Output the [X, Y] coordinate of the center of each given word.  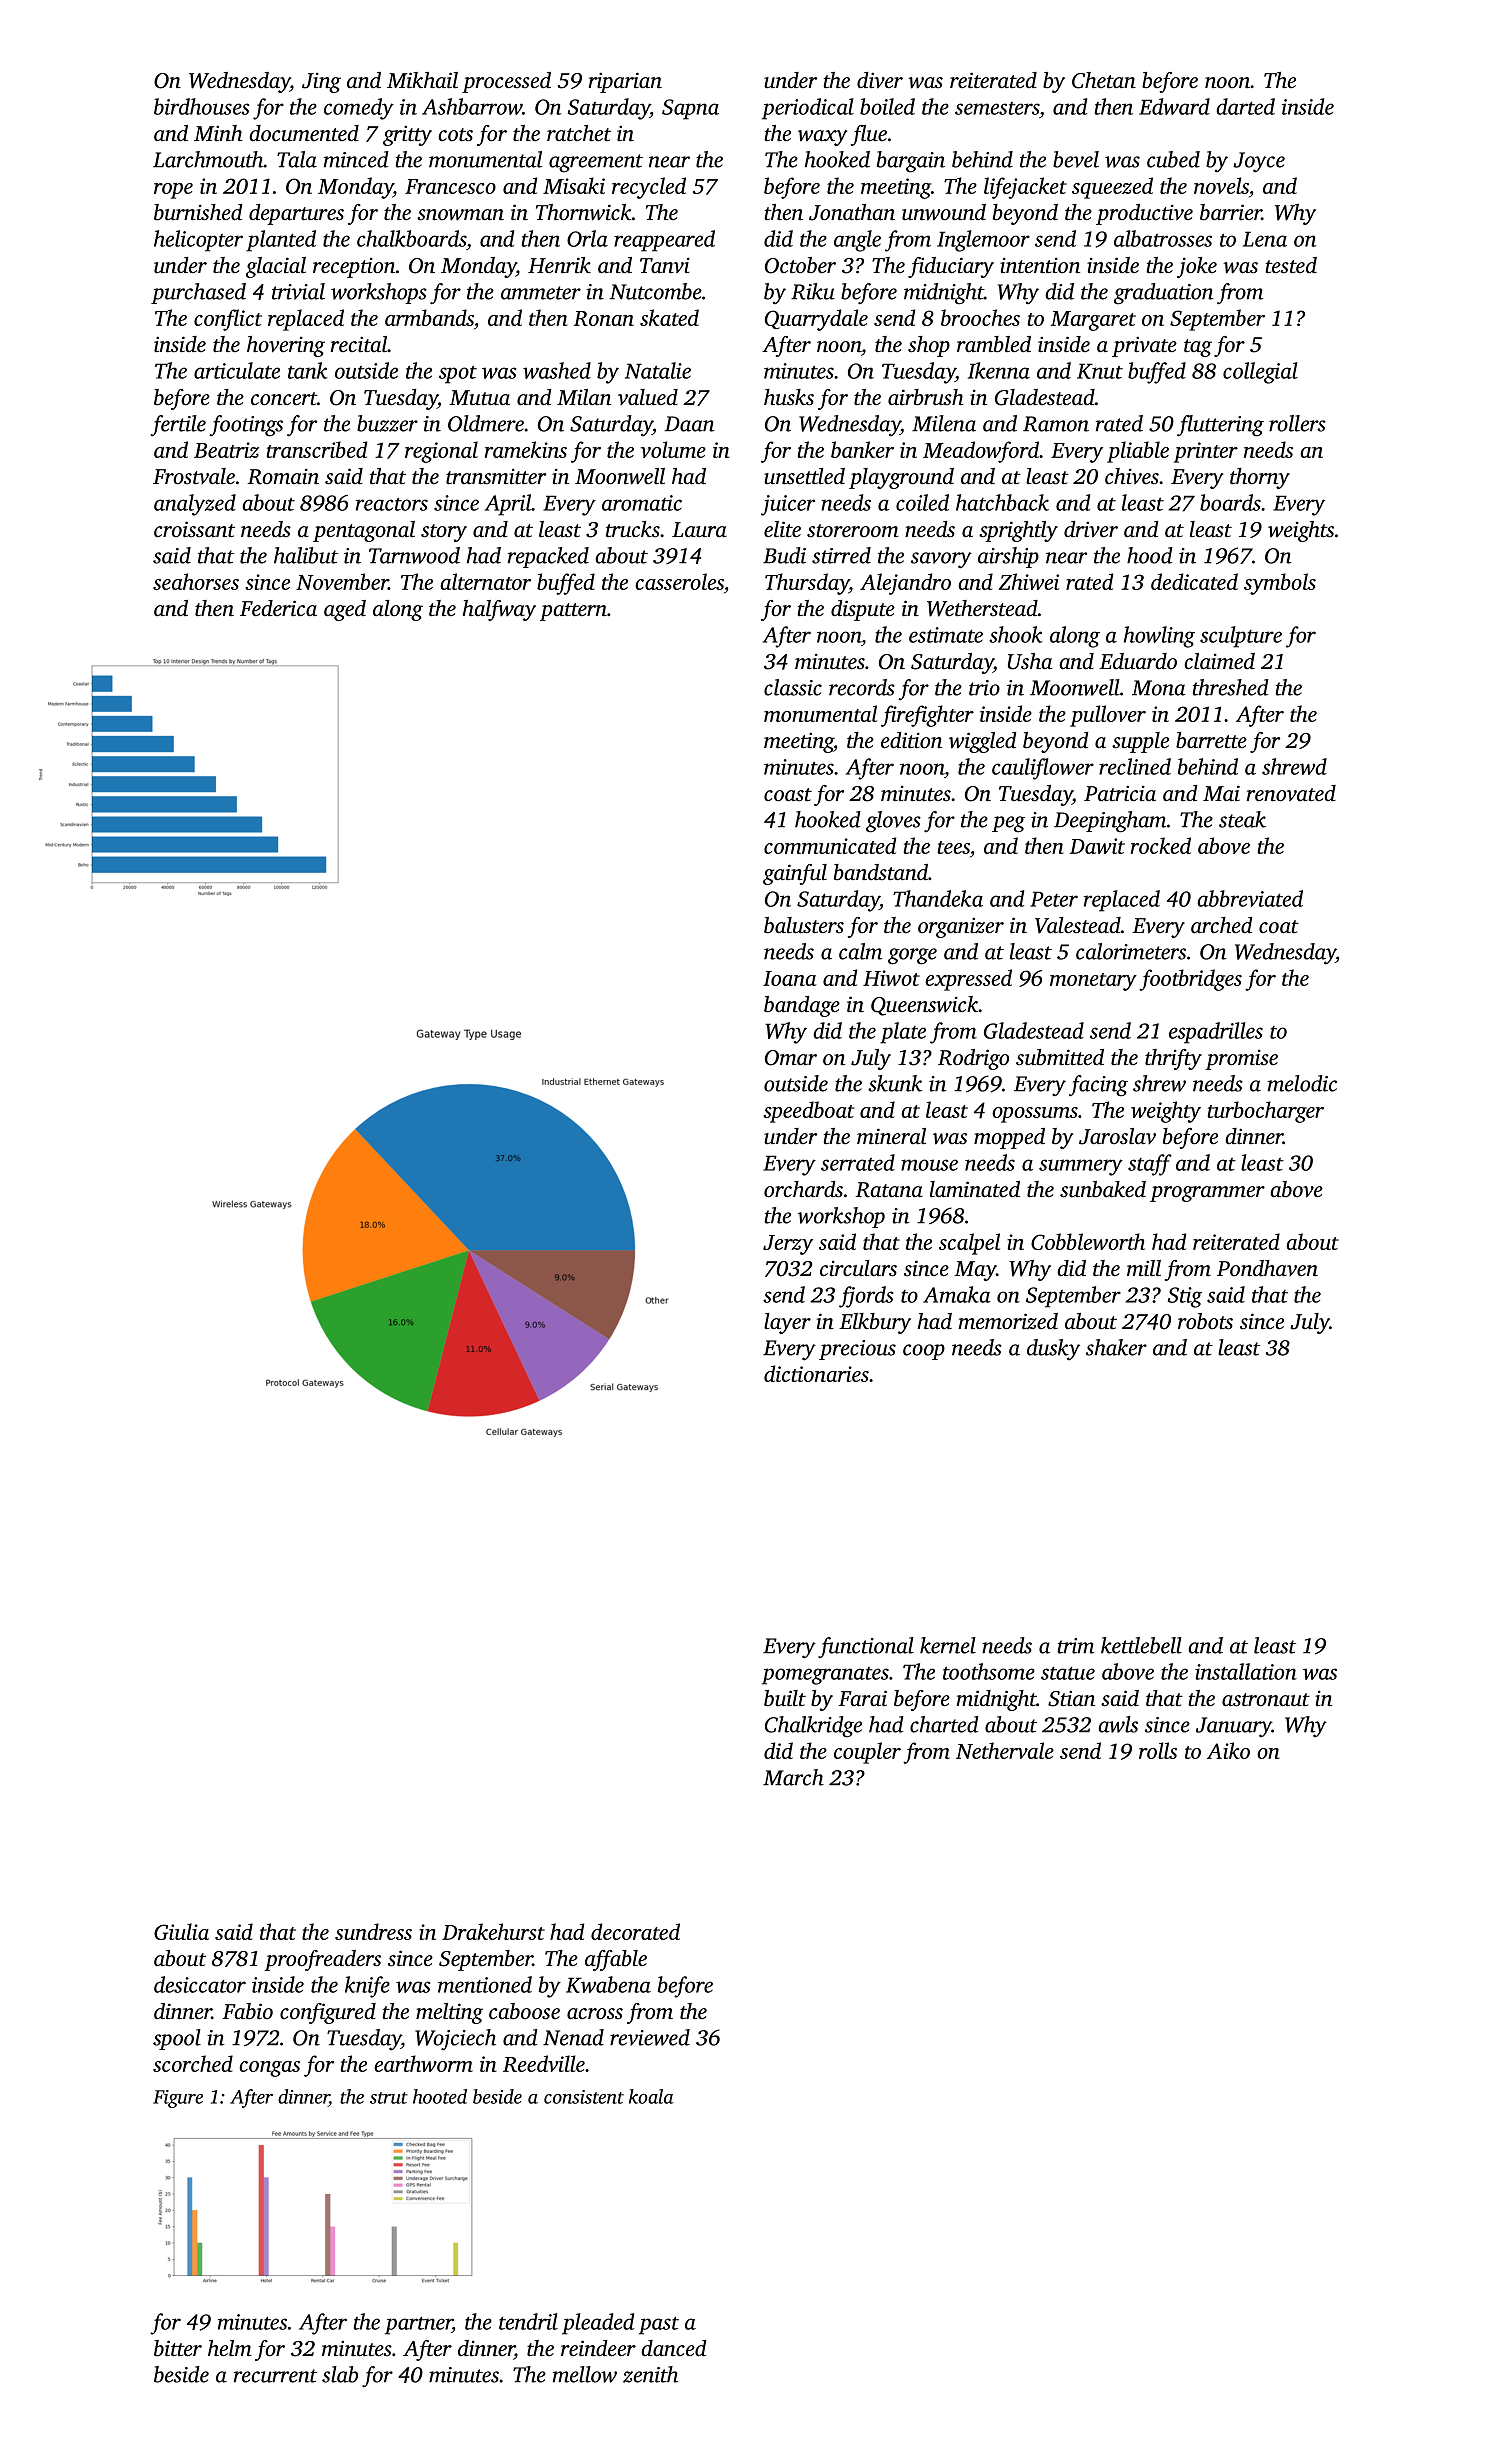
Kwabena [608, 1984]
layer [787, 1323]
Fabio [247, 2011]
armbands [429, 317]
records [862, 687]
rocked [1161, 845]
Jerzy [788, 1245]
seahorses [196, 581]
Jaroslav [1117, 1136]
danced [674, 2348]
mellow [585, 2374]
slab [340, 2374]
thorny [1260, 478]
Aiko [1228, 1750]
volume [673, 449]
